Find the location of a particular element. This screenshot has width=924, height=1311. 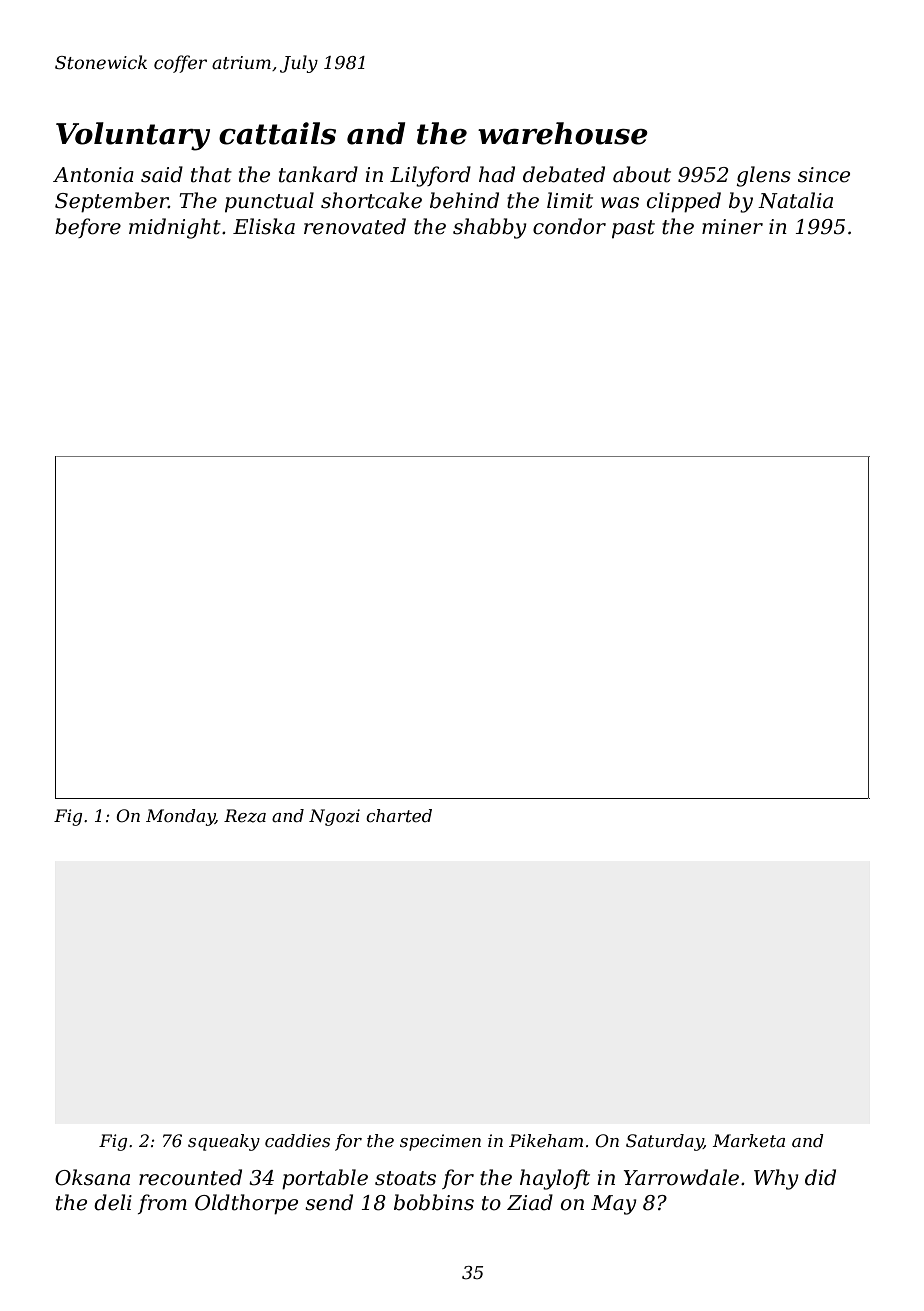

Saturday is located at coordinates (665, 1142).
